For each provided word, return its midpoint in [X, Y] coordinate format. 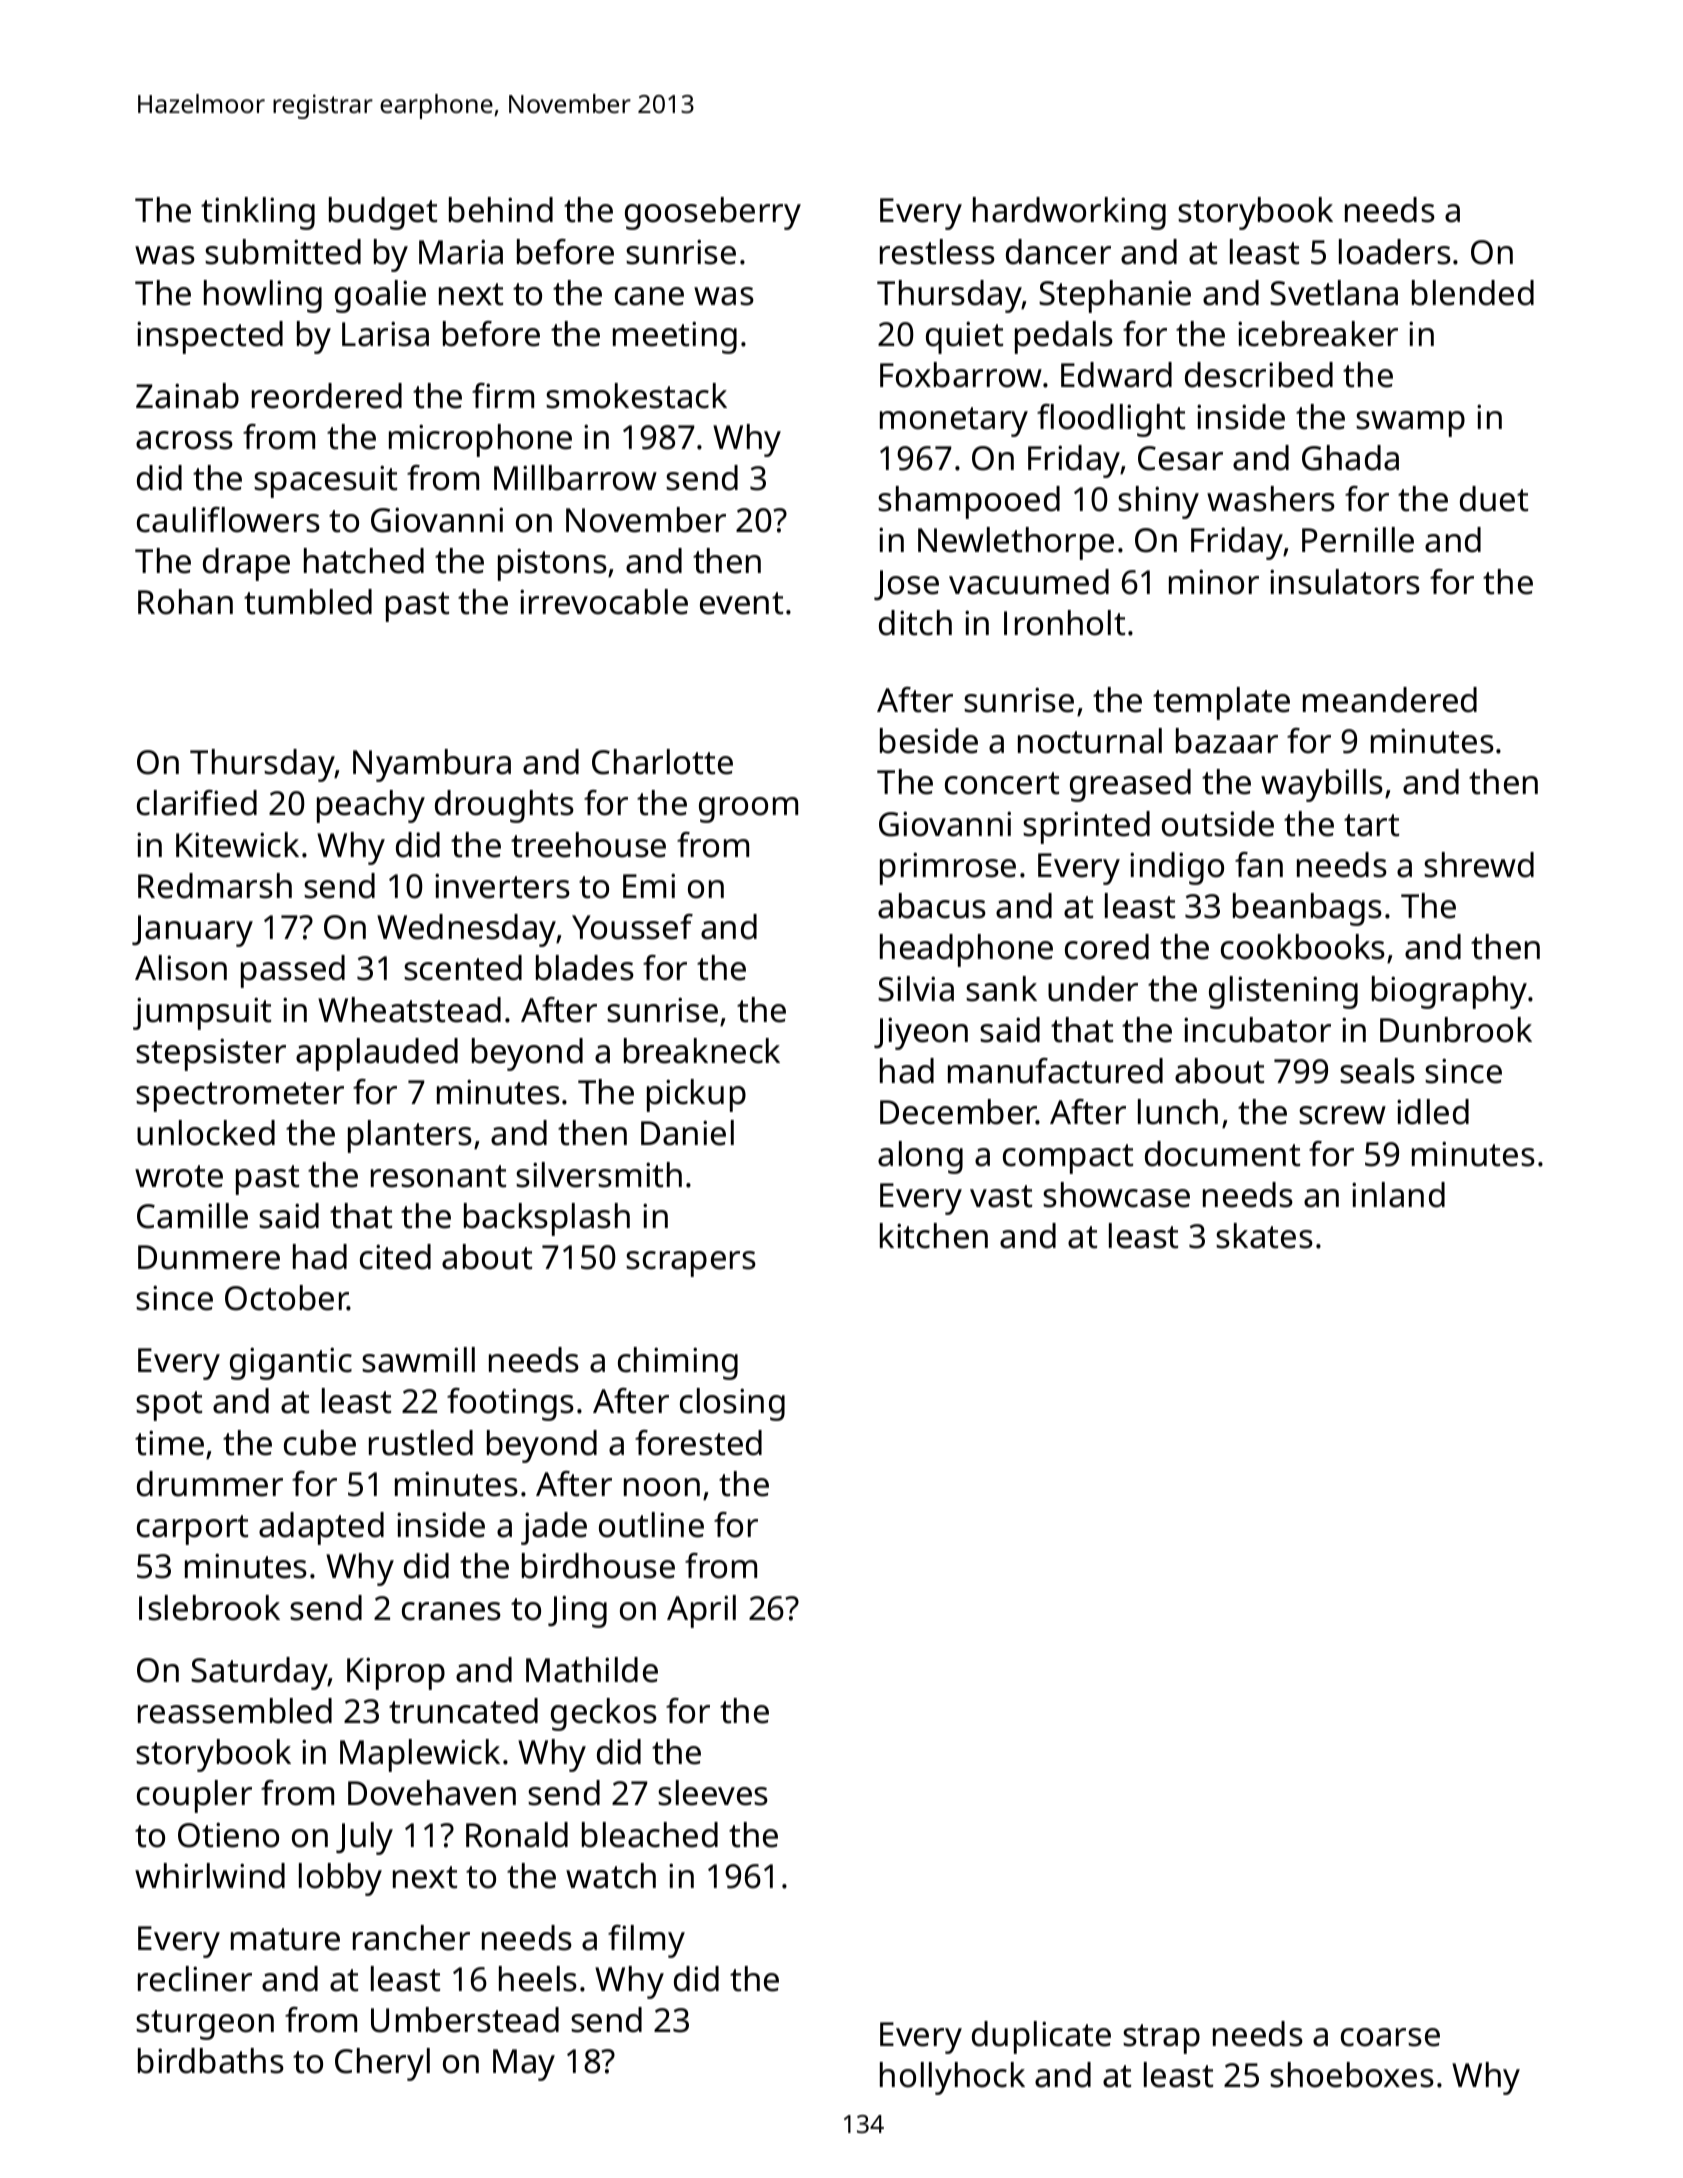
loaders [1395, 252]
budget [383, 213]
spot [169, 1406]
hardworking [1069, 213]
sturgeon [205, 2025]
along [920, 1157]
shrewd [1479, 865]
